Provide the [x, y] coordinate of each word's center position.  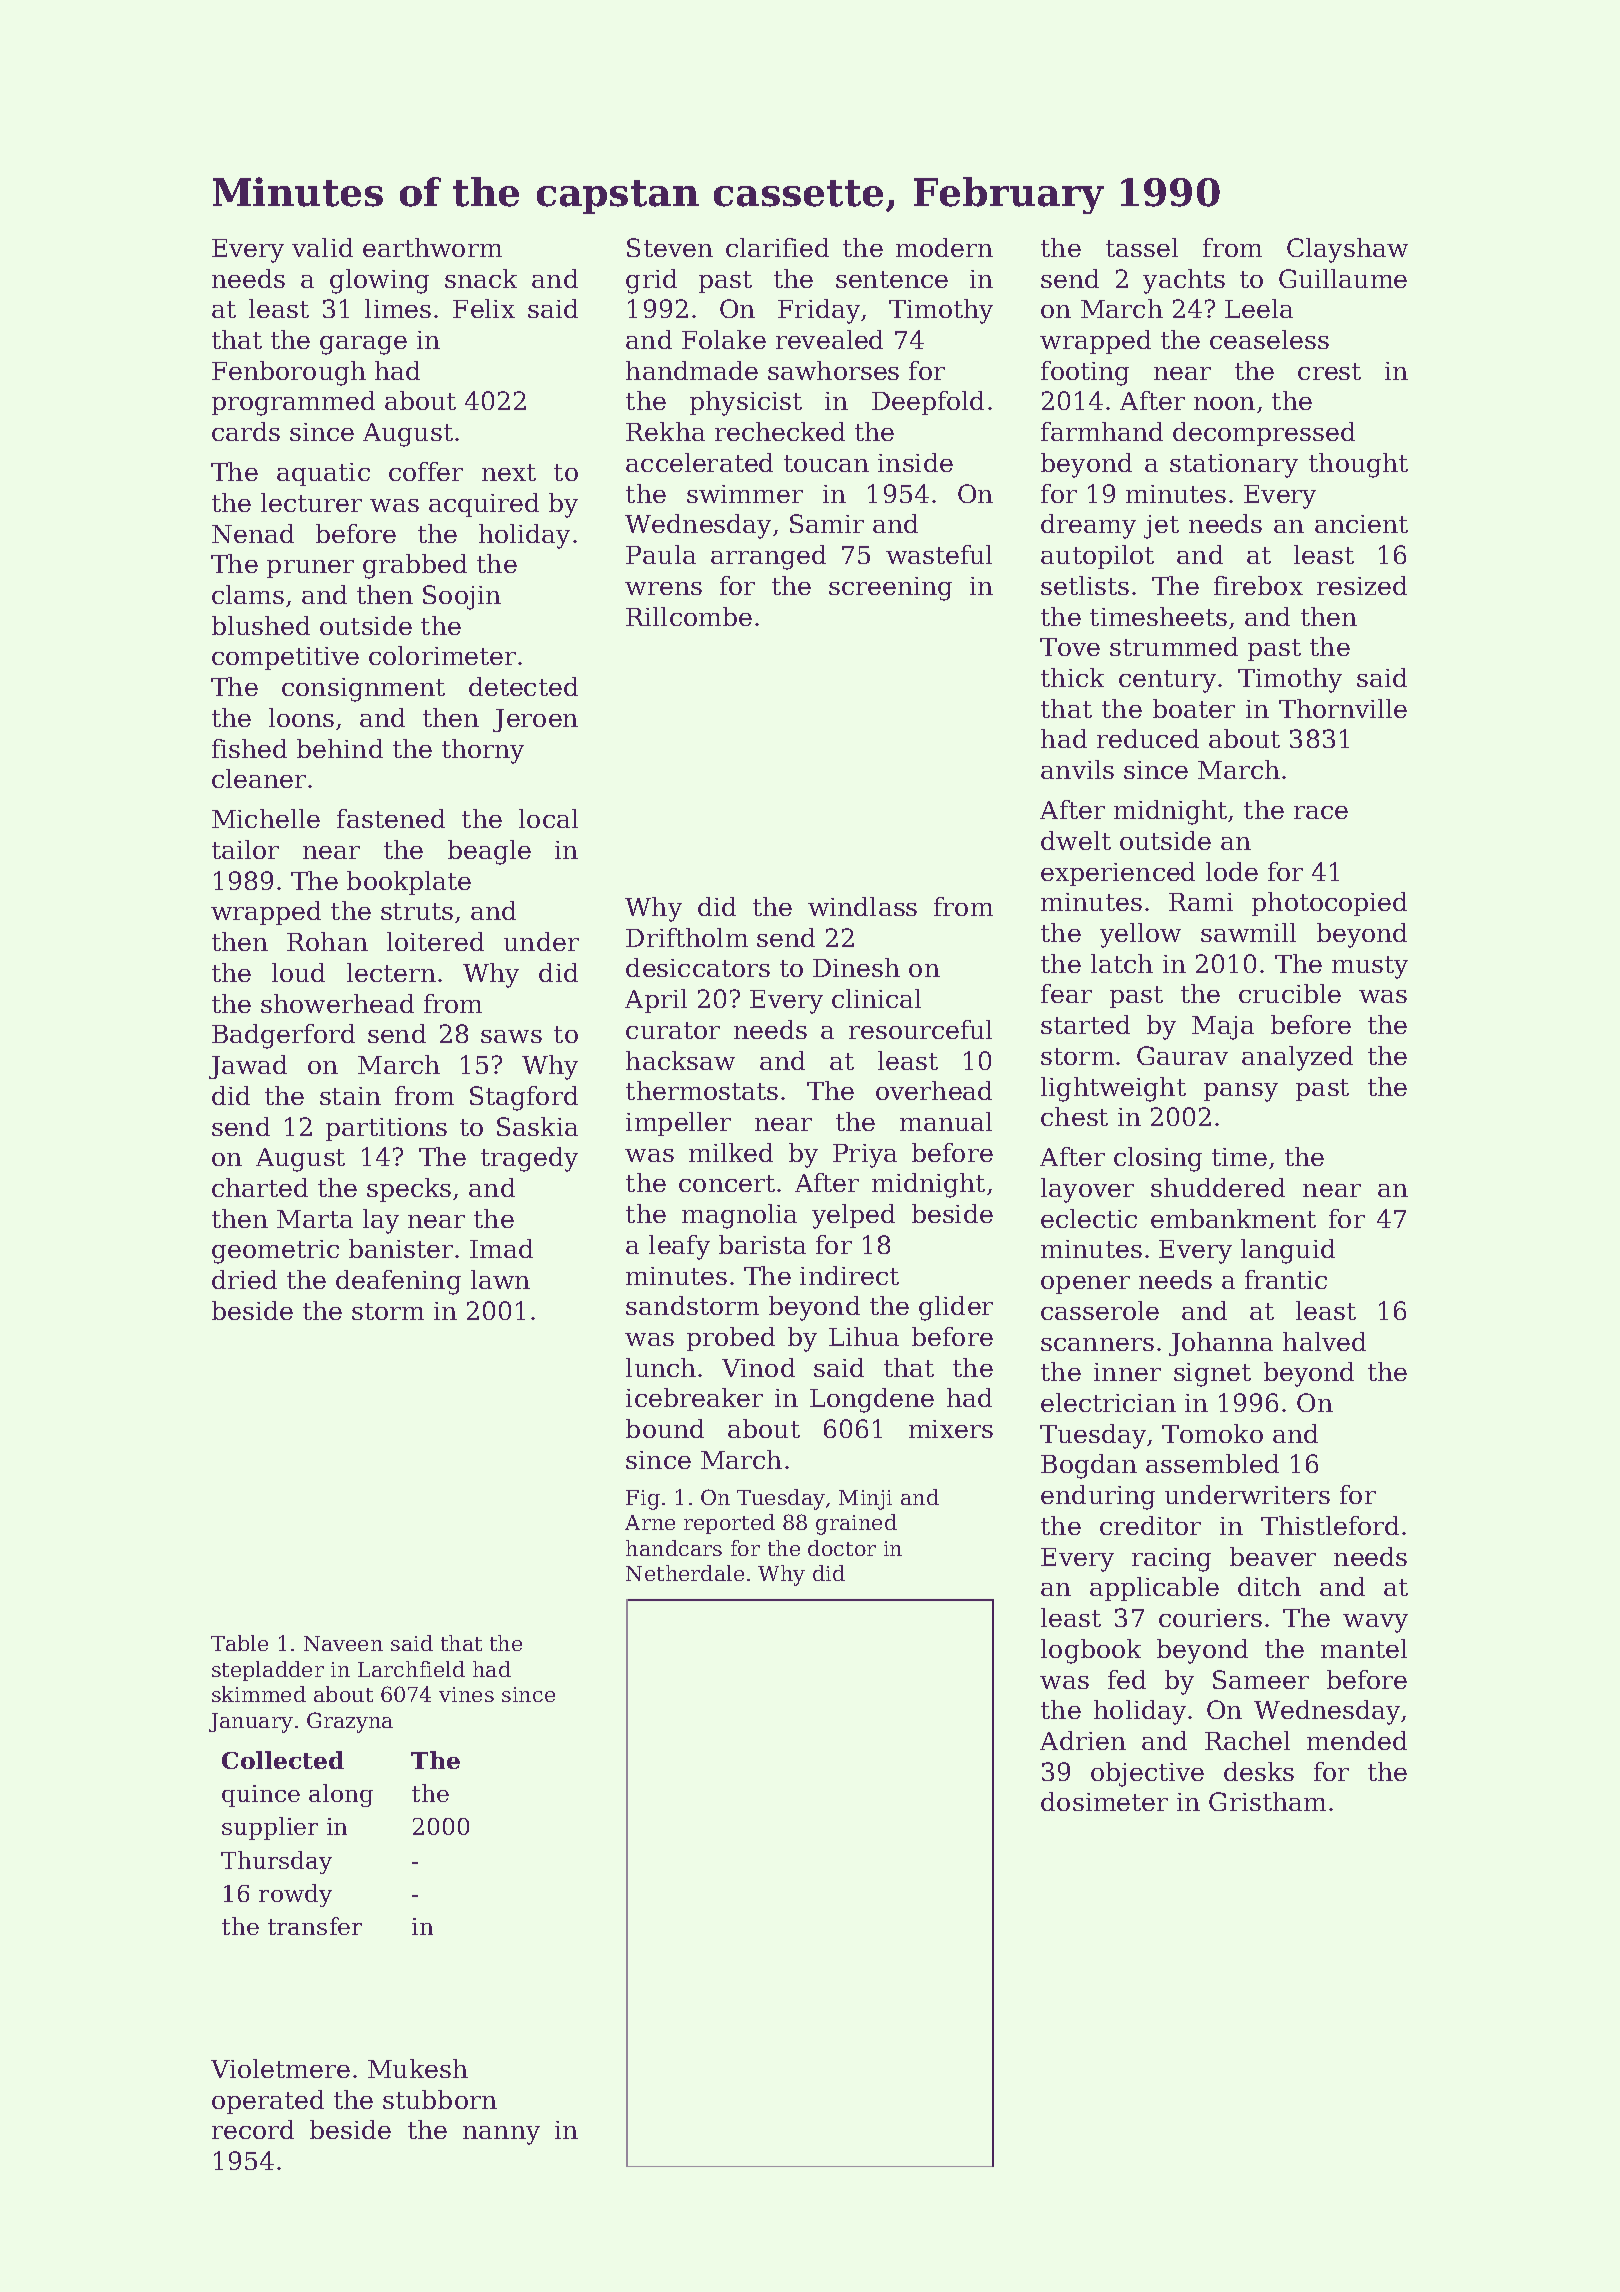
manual [946, 1121]
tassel [1142, 247]
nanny [501, 2135]
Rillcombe [689, 616]
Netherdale [685, 1573]
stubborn [440, 2099]
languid [1288, 1251]
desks [1259, 1771]
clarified [777, 247]
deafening [398, 1282]
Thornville [1343, 708]
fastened [391, 818]
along [341, 1795]
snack [481, 278]
